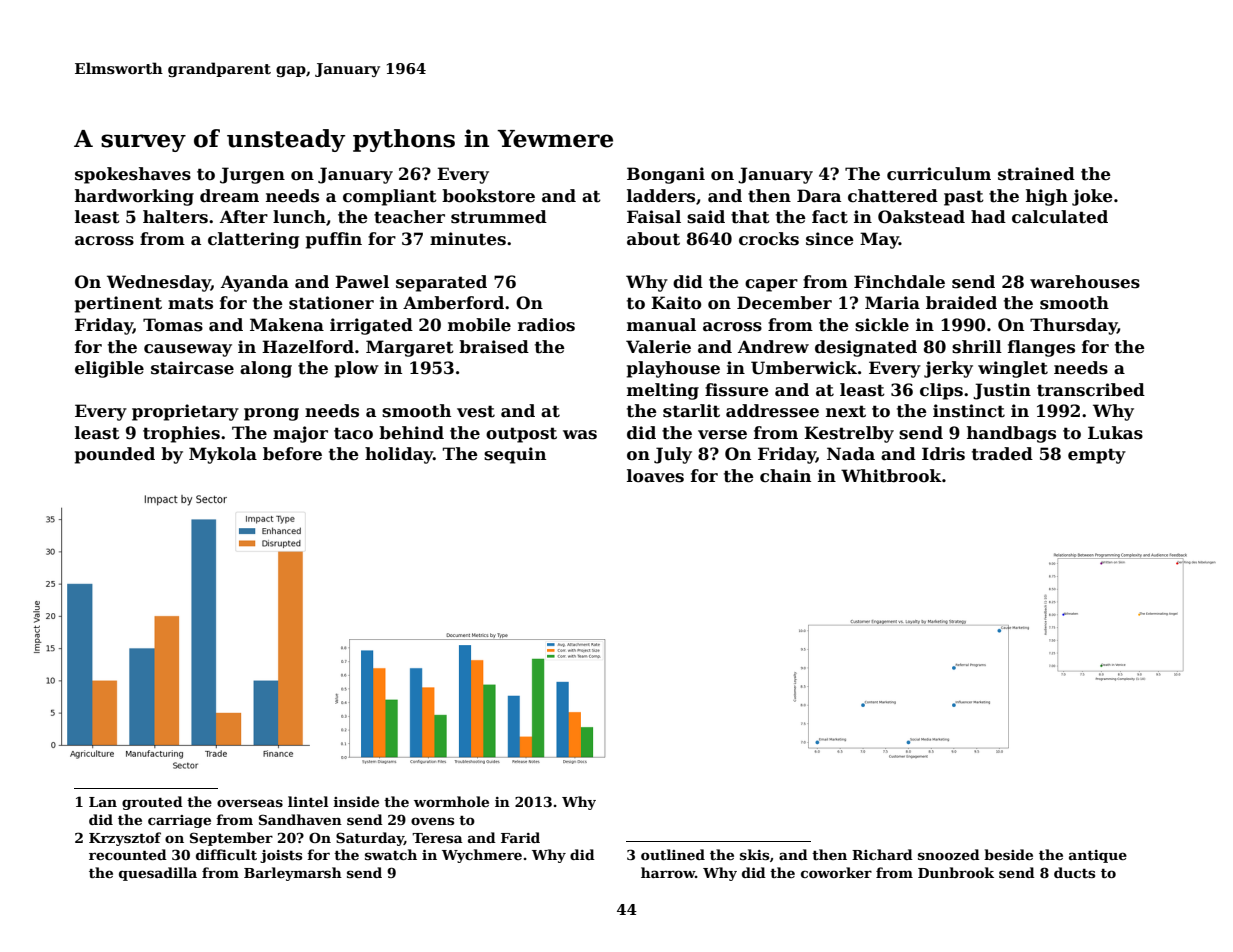 Image resolution: width=1233 pixels, height=952 pixels. What do you see at coordinates (255, 283) in the document?
I see `Ayanda` at bounding box center [255, 283].
